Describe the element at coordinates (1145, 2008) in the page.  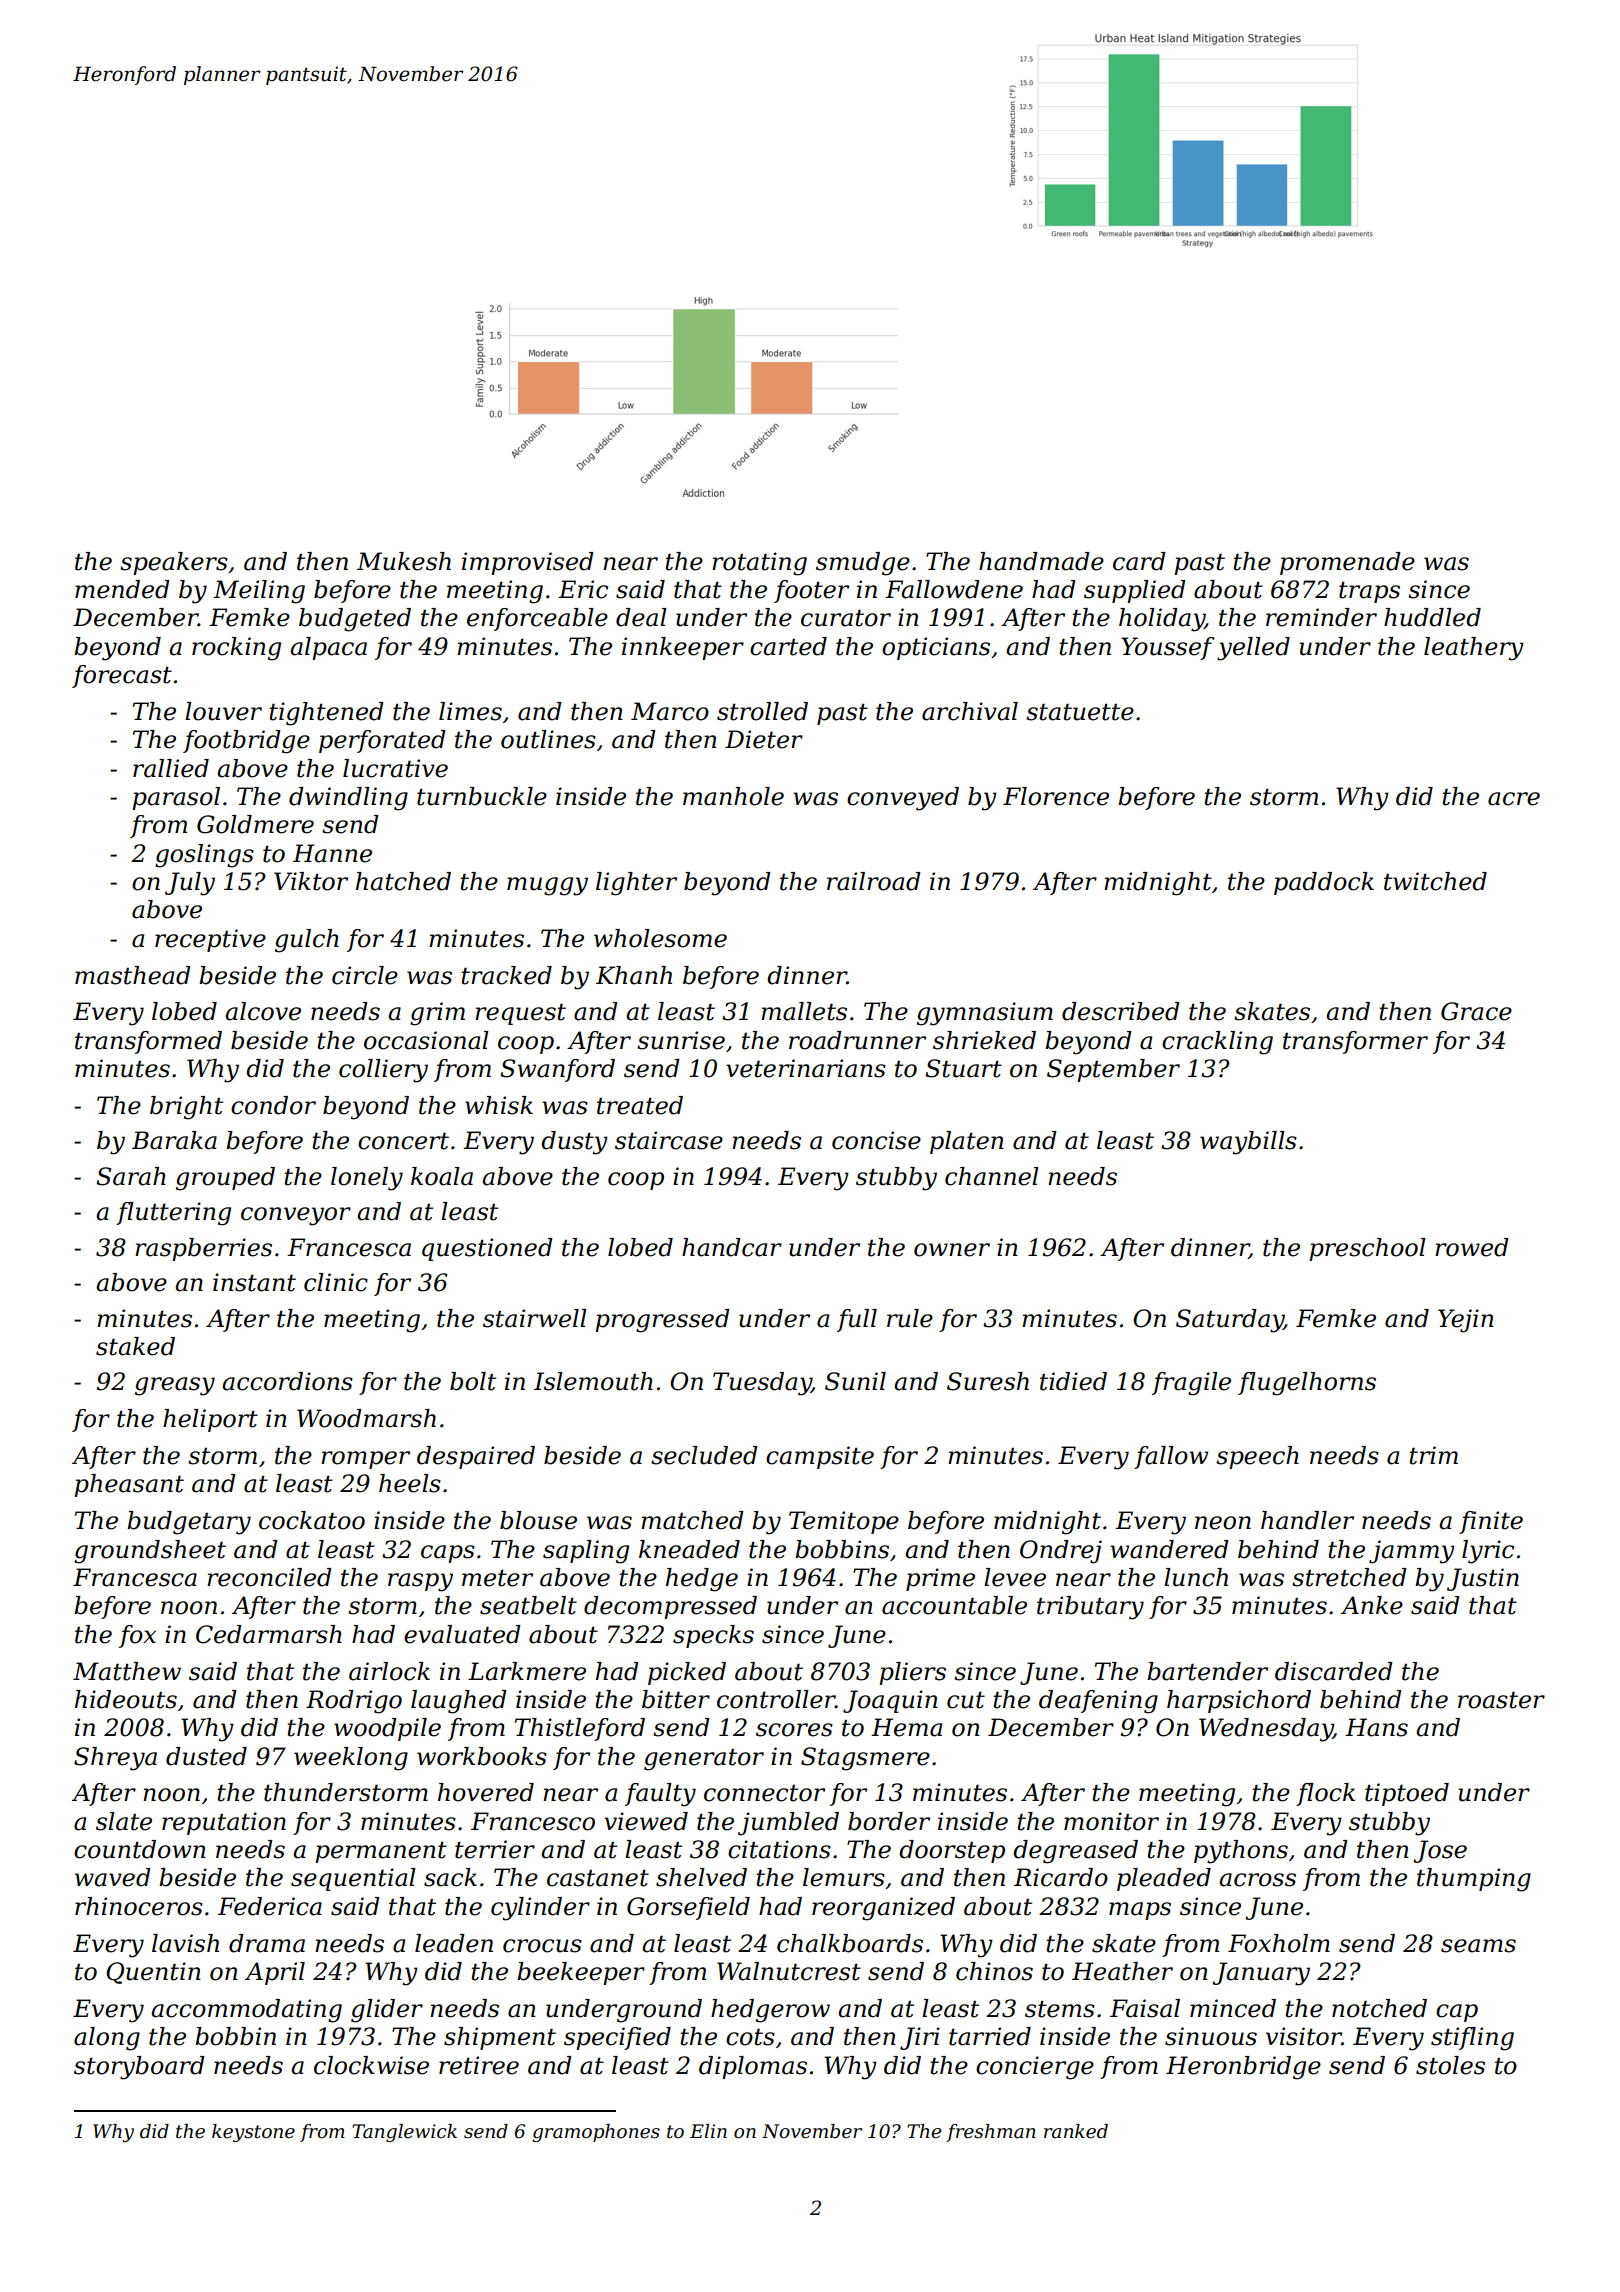
I see `Faisal` at that location.
